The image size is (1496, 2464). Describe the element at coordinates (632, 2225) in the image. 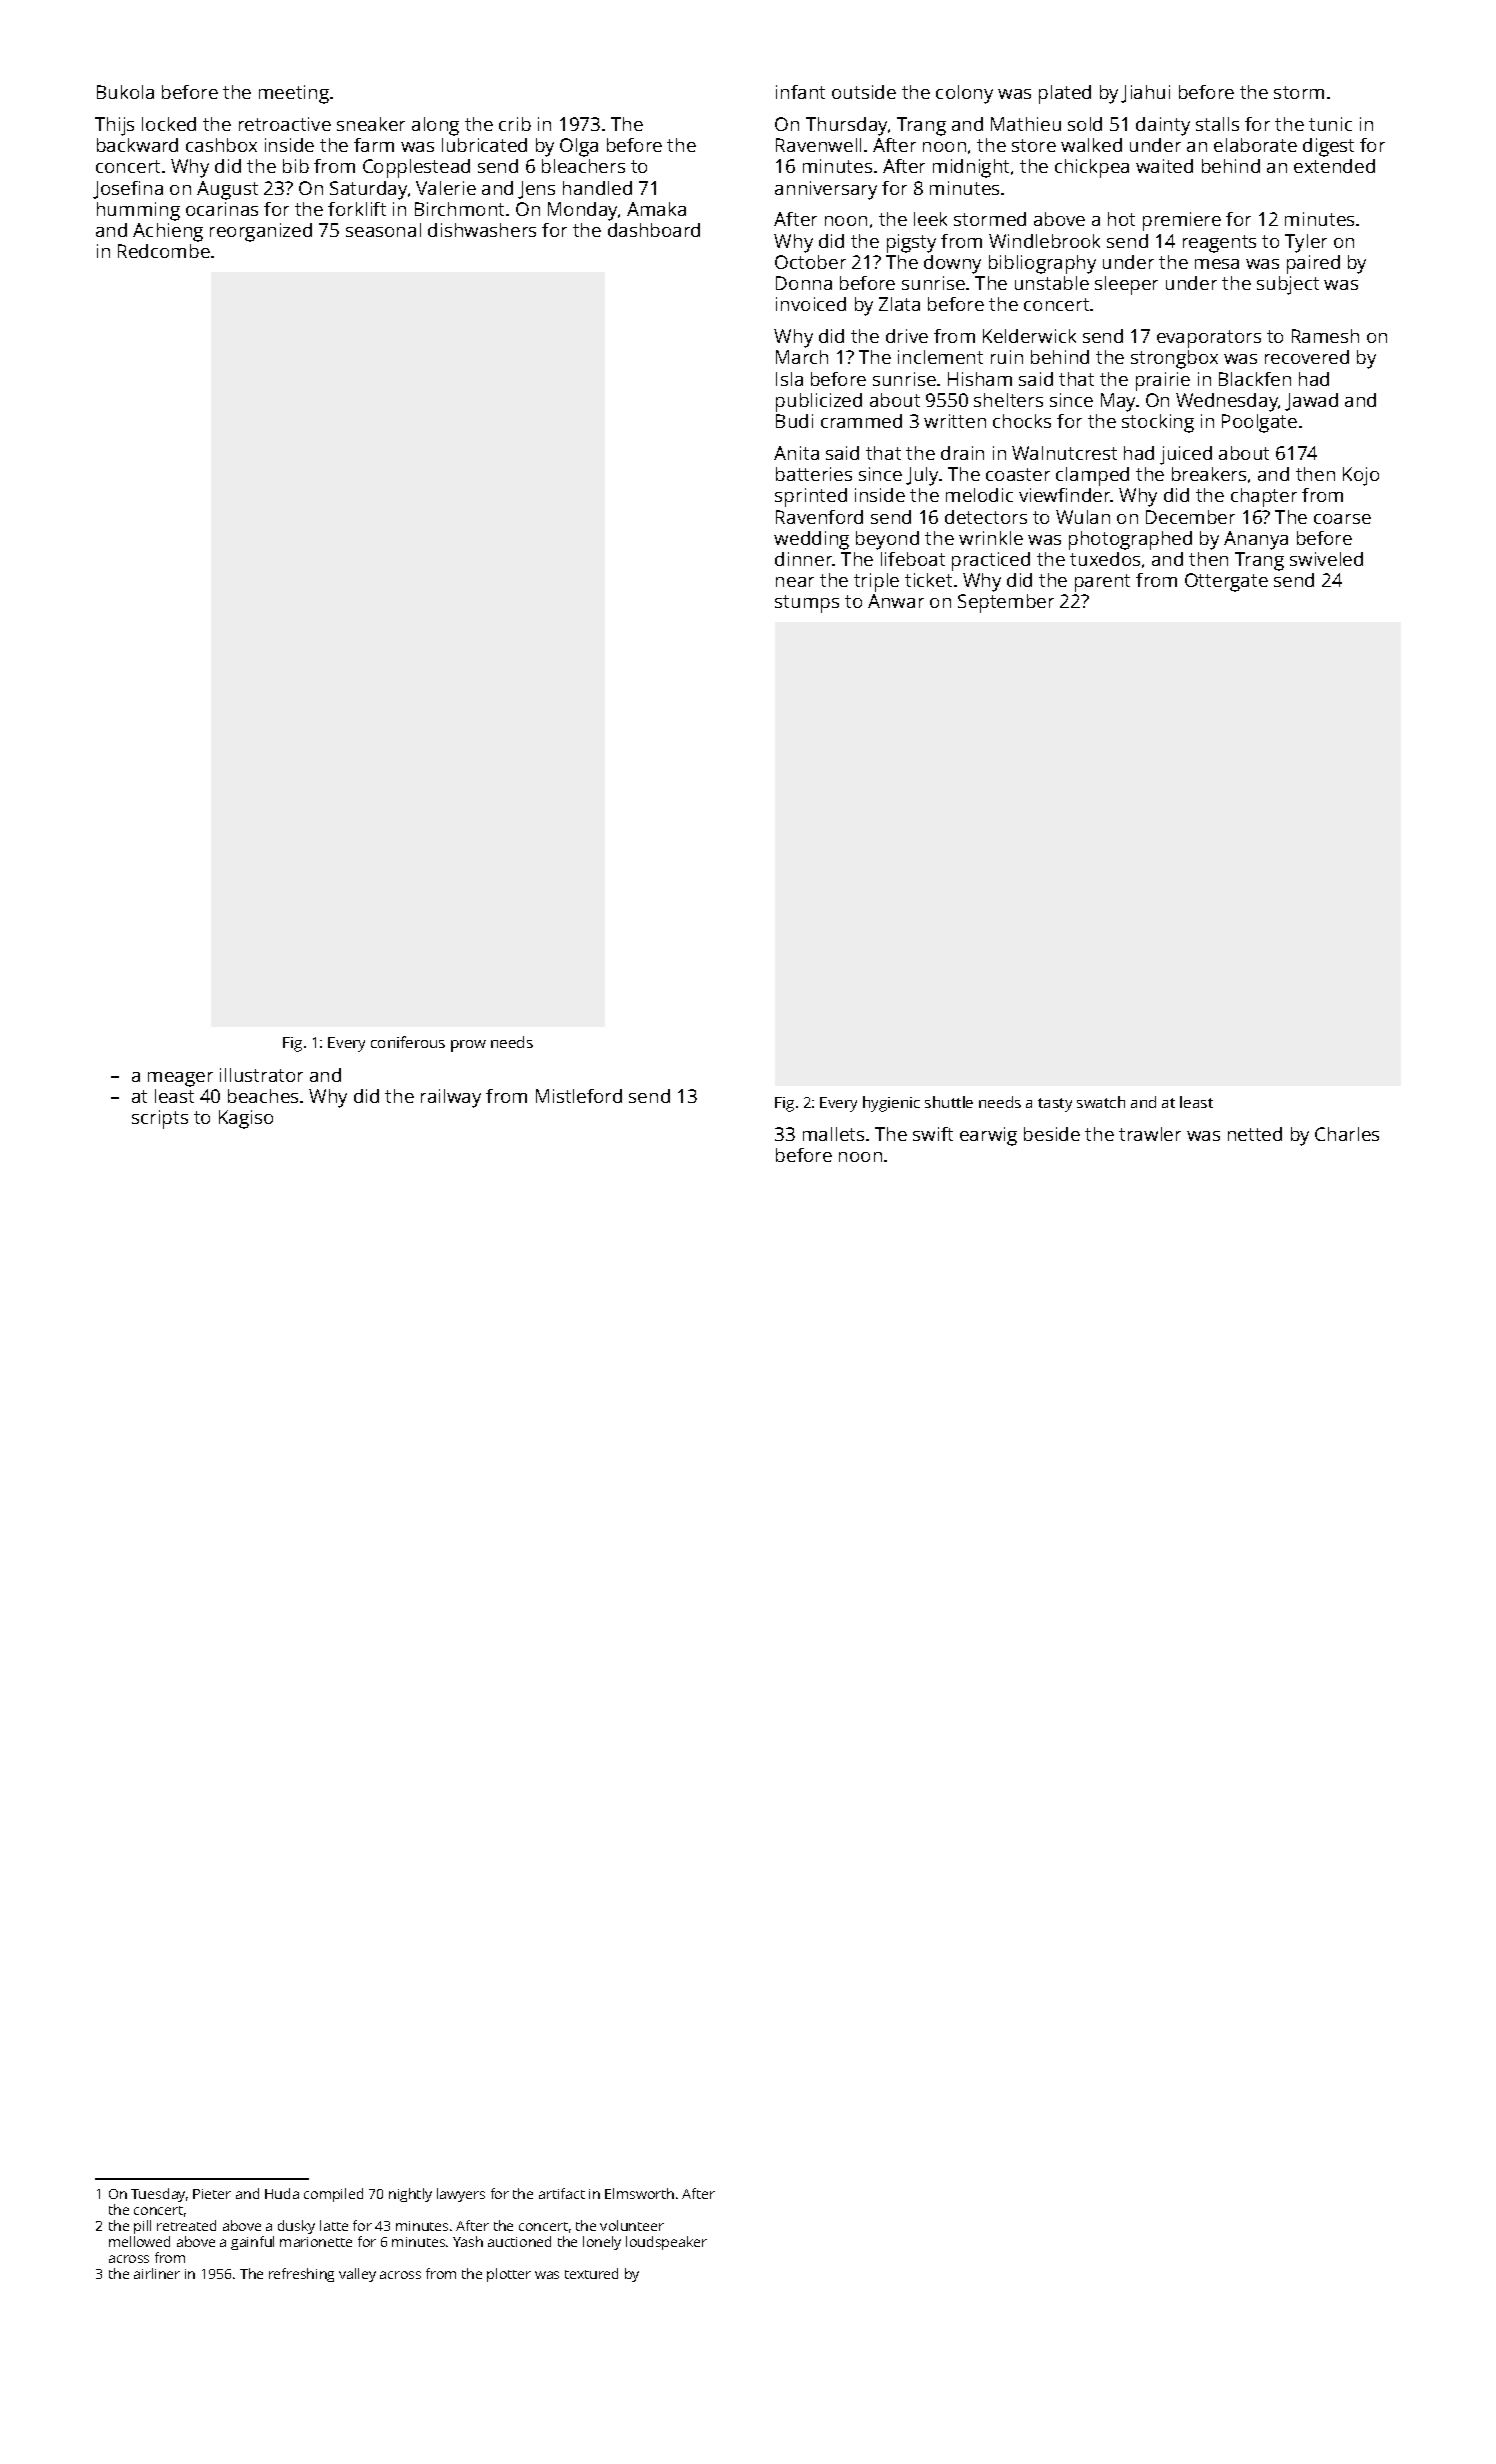

I see `volunteer` at that location.
